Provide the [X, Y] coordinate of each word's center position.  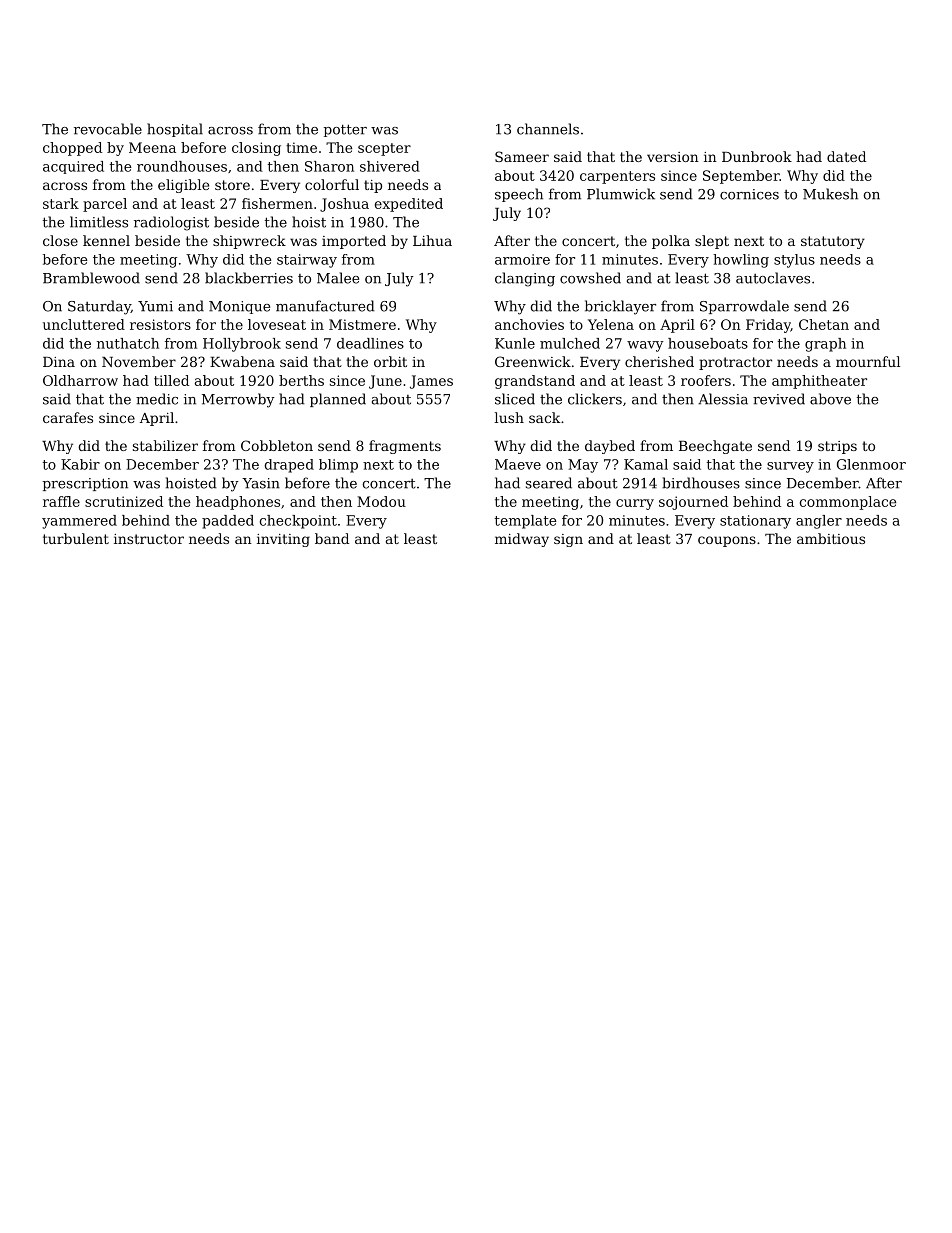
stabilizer [165, 445]
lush [509, 417]
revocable [108, 129]
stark [61, 203]
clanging [525, 279]
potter [345, 130]
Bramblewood [91, 278]
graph [825, 345]
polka [671, 242]
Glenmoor [871, 464]
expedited [409, 205]
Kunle [515, 343]
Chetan [824, 324]
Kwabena [242, 361]
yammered [79, 522]
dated [846, 156]
